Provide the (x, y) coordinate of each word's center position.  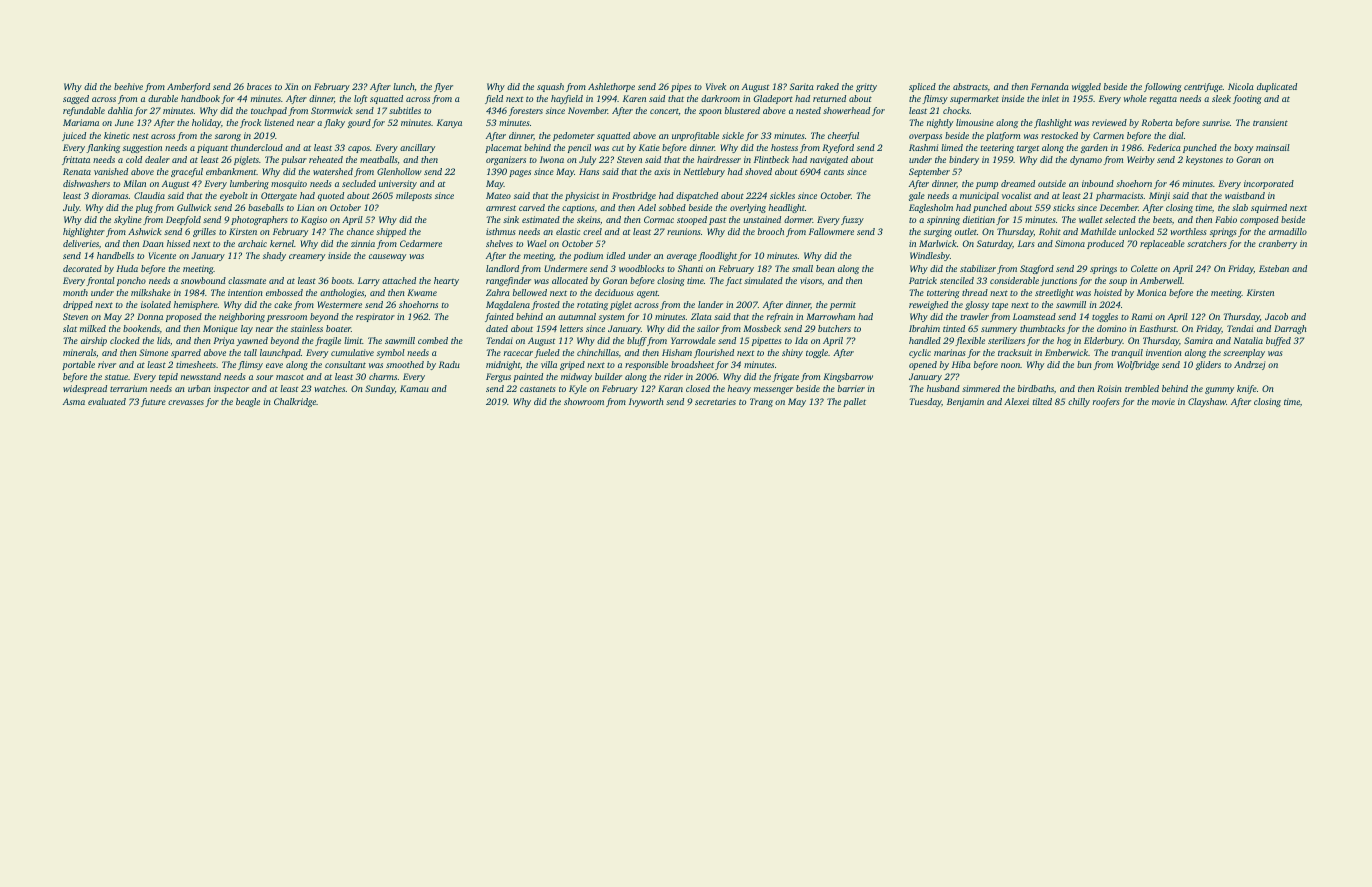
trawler (975, 316)
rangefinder (508, 281)
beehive (128, 86)
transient (1270, 122)
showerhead (846, 110)
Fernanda (1050, 86)
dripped (78, 305)
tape (1000, 306)
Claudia (149, 195)
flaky (334, 123)
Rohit (1050, 231)
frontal (100, 281)
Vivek (716, 86)
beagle (248, 402)
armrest (501, 208)
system (611, 318)
